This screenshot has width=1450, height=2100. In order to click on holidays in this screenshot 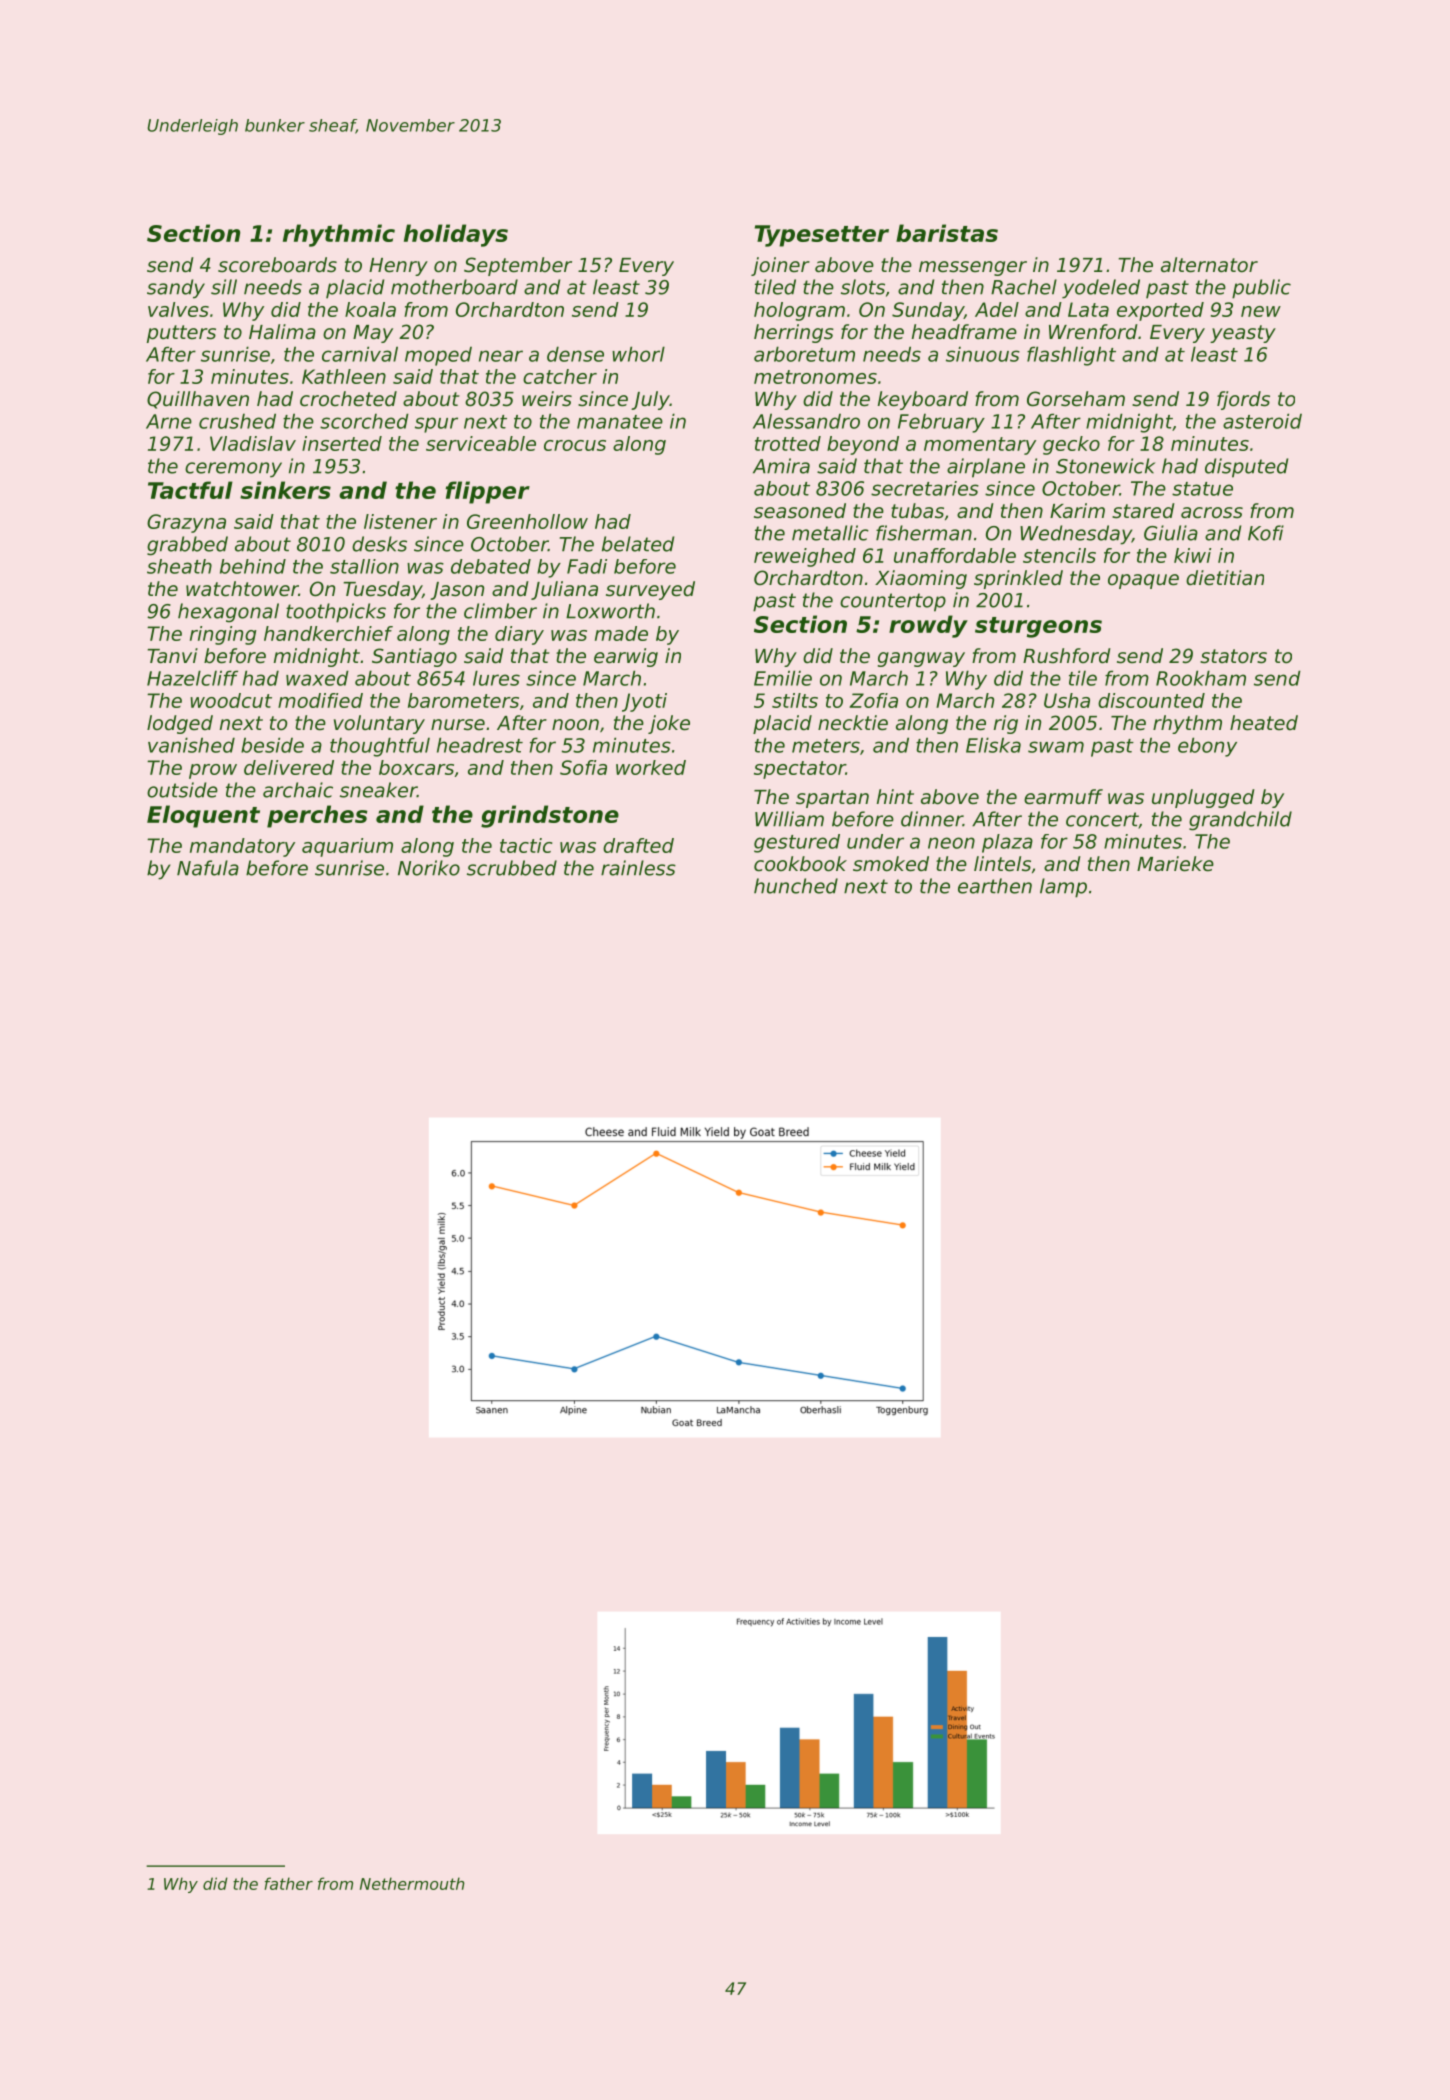, I will do `click(456, 235)`.
